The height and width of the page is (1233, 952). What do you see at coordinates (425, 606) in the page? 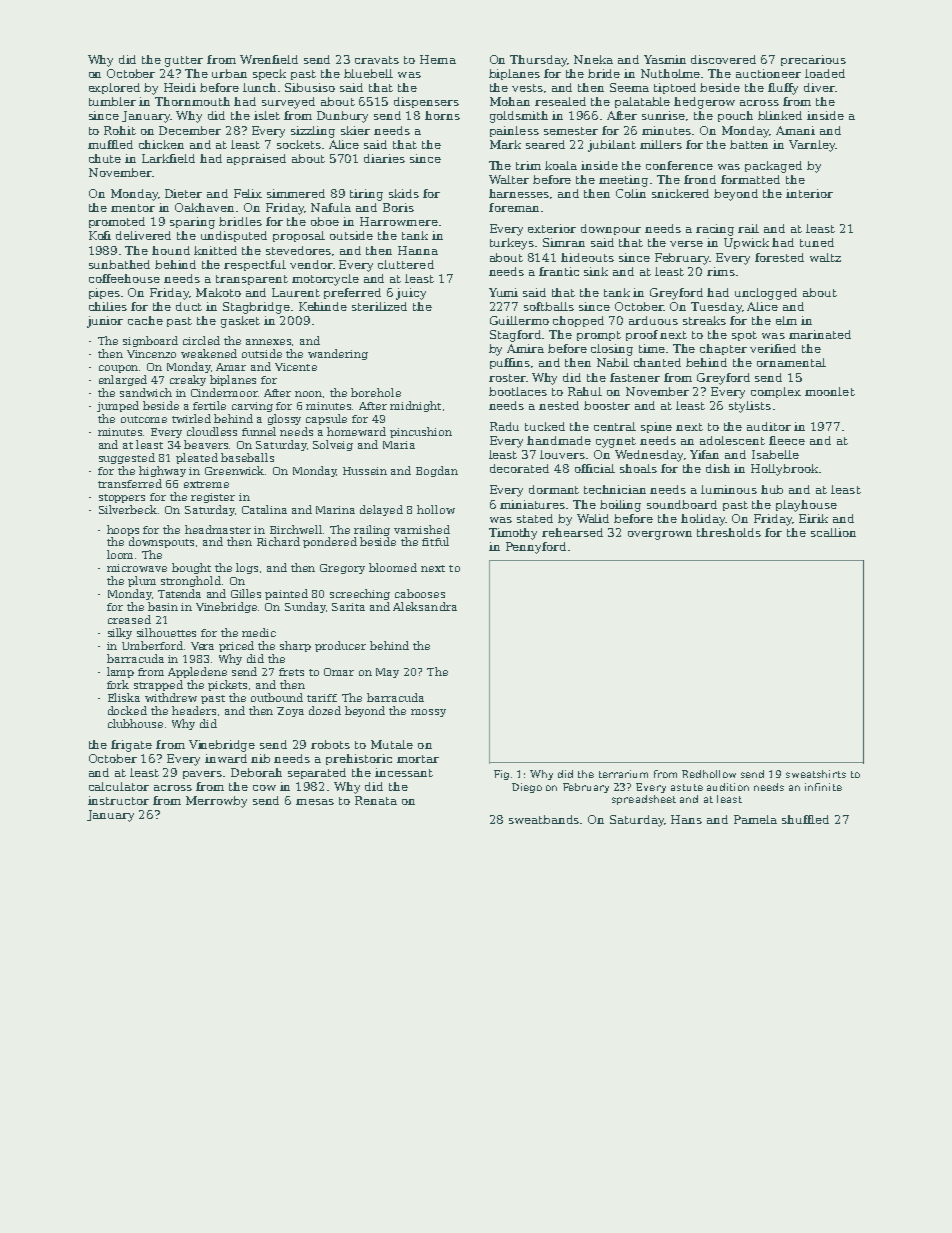
I see `Aleksandra` at bounding box center [425, 606].
